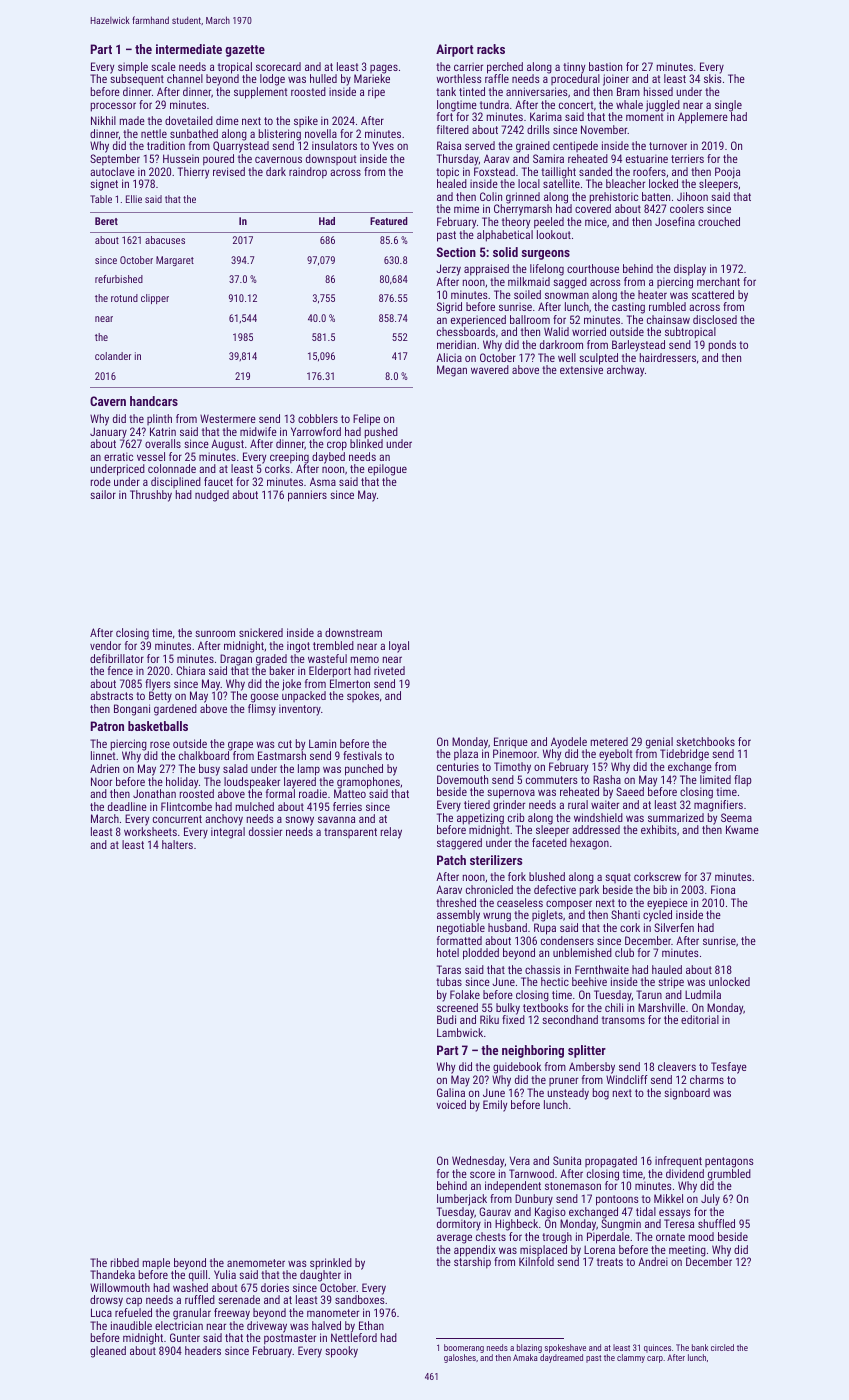 The height and width of the document is (1400, 849). I want to click on anemometer, so click(256, 1263).
